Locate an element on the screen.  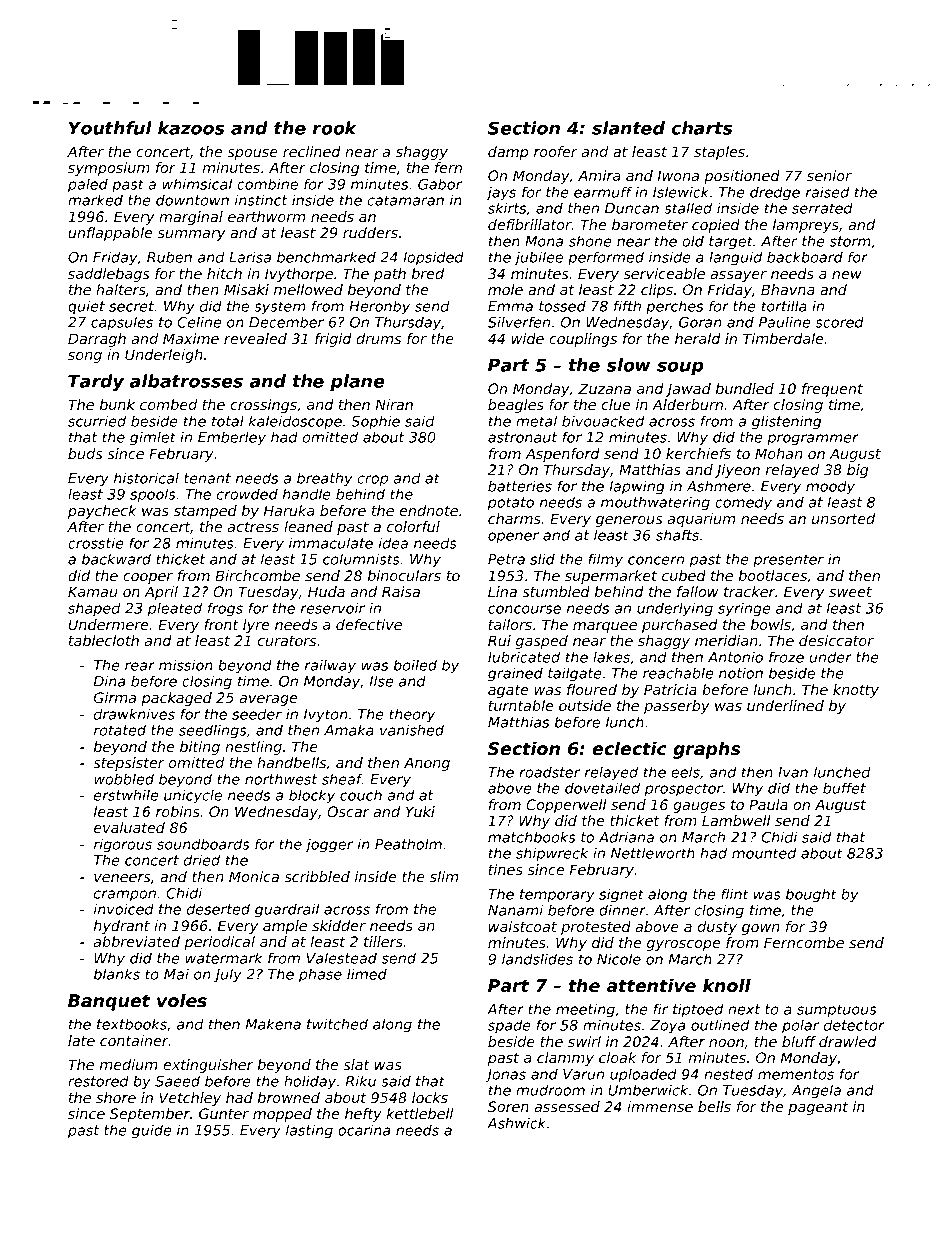
spade is located at coordinates (509, 1026).
